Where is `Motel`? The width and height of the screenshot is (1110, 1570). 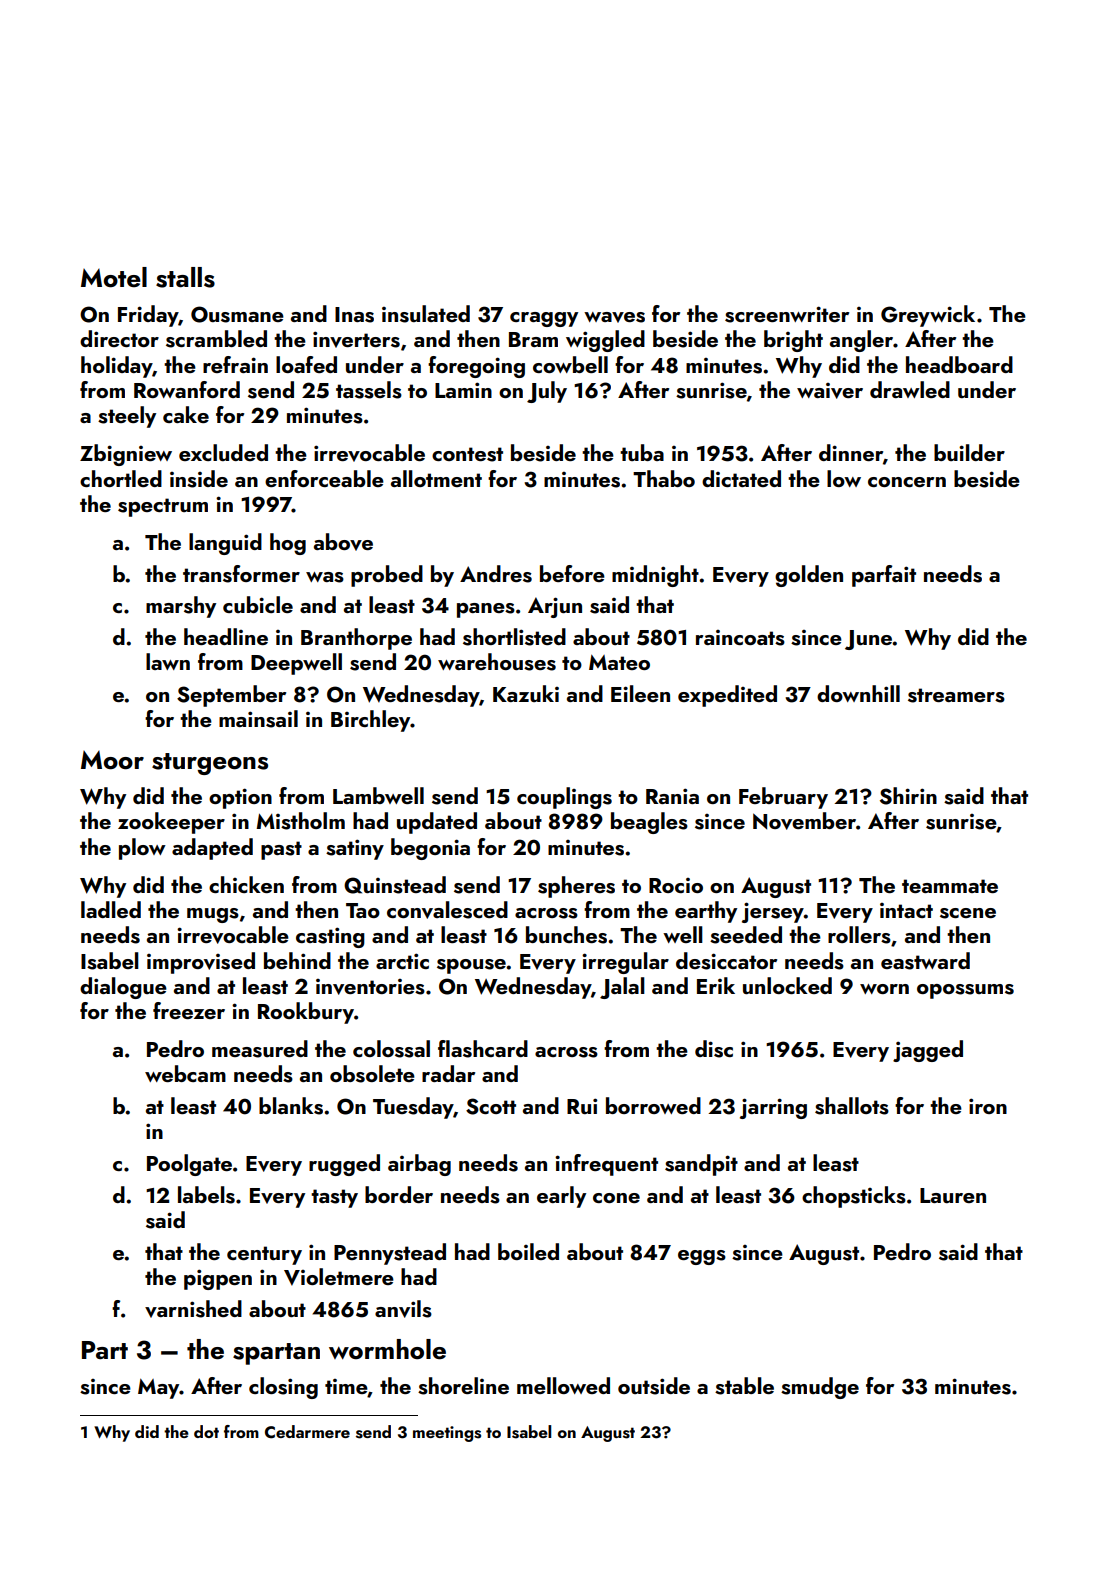 Motel is located at coordinates (114, 277).
